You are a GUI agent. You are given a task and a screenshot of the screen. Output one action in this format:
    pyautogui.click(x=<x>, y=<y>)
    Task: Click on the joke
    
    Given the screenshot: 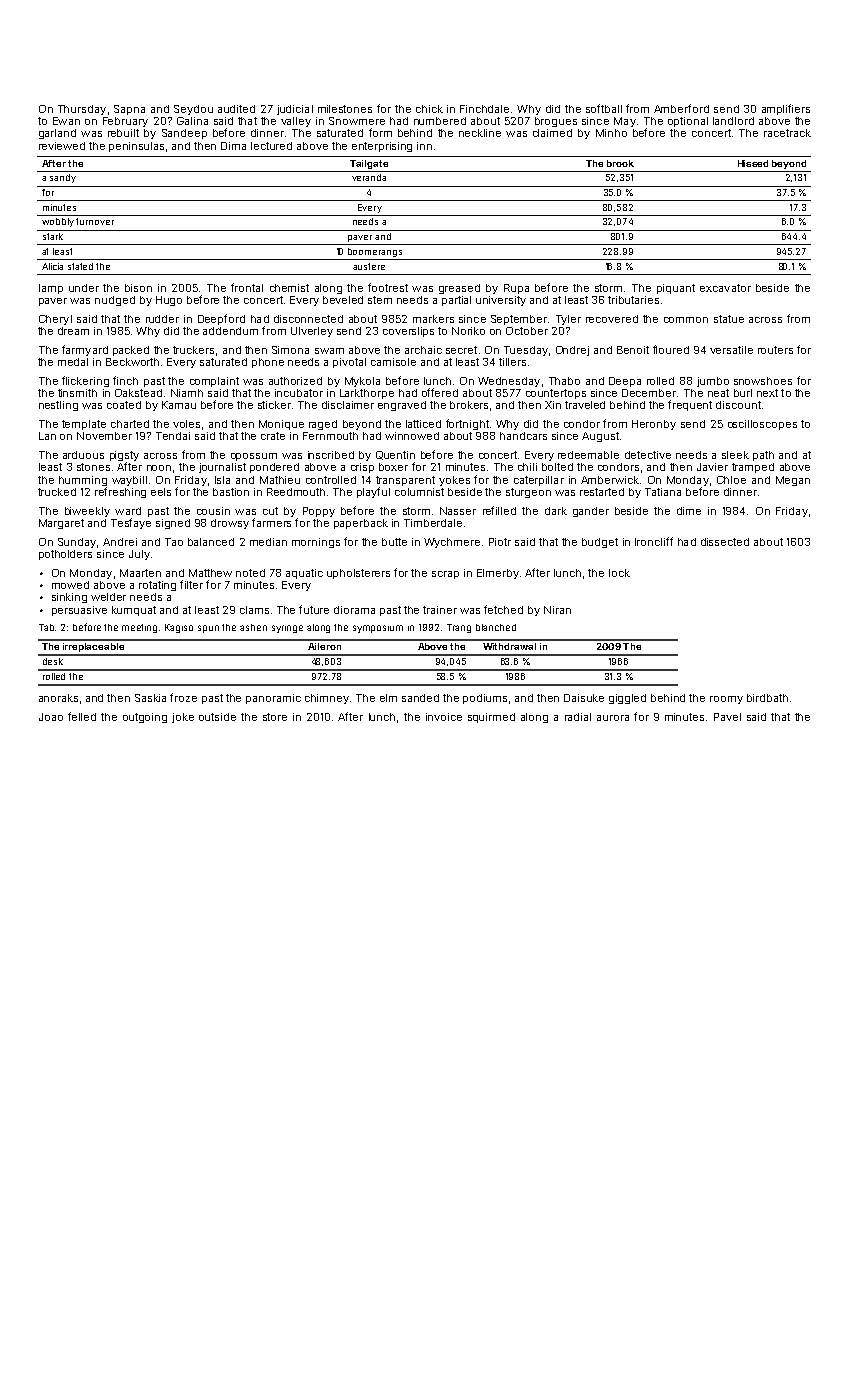 What is the action you would take?
    pyautogui.click(x=183, y=718)
